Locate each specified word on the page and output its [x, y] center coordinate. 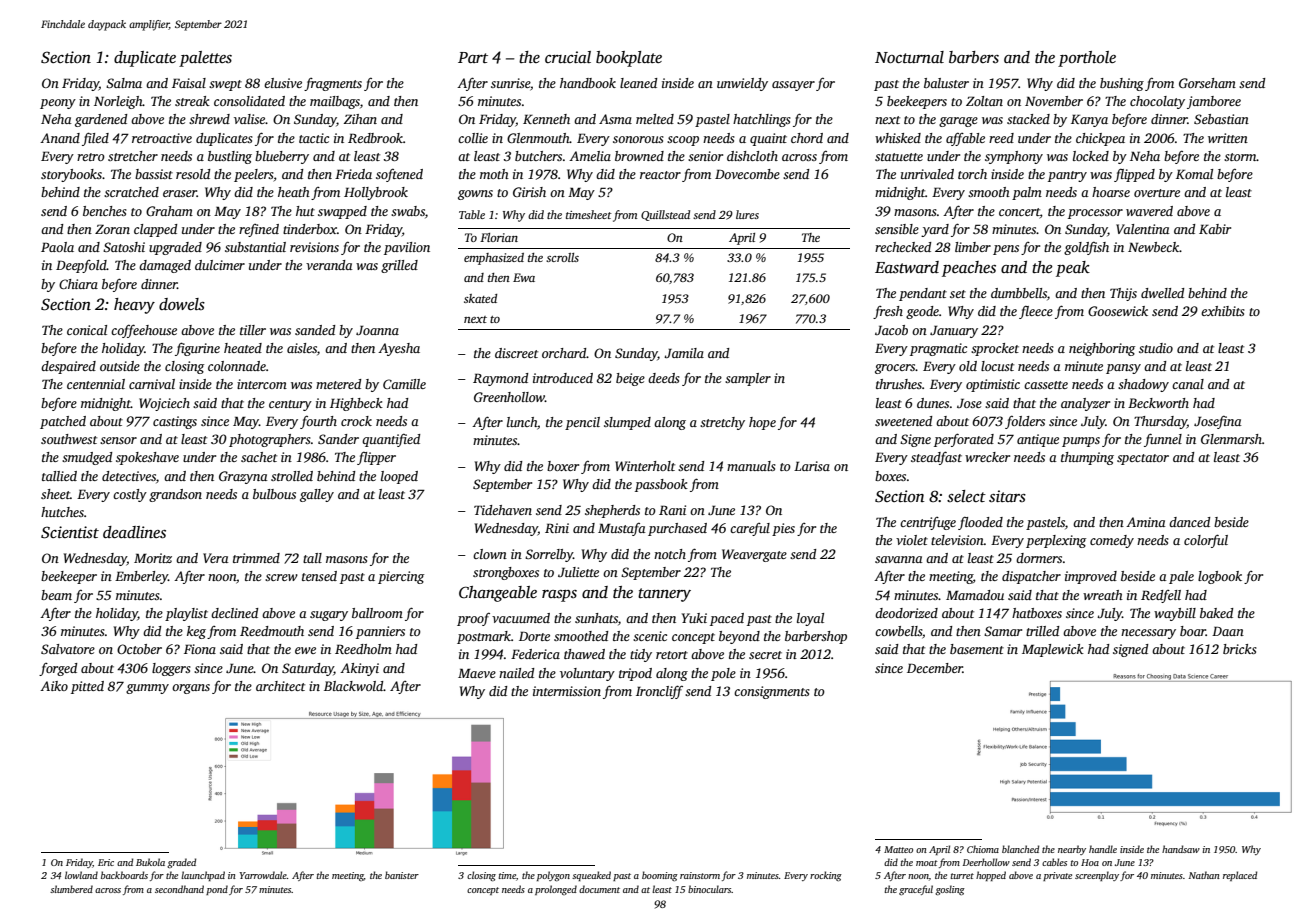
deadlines [134, 532]
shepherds [612, 511]
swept [225, 85]
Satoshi [124, 247]
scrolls [562, 257]
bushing [1122, 84]
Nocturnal [909, 57]
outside [120, 366]
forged [58, 669]
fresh [888, 312]
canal [1188, 384]
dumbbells [1019, 293]
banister [402, 875]
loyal [810, 619]
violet [912, 540]
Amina [1146, 522]
